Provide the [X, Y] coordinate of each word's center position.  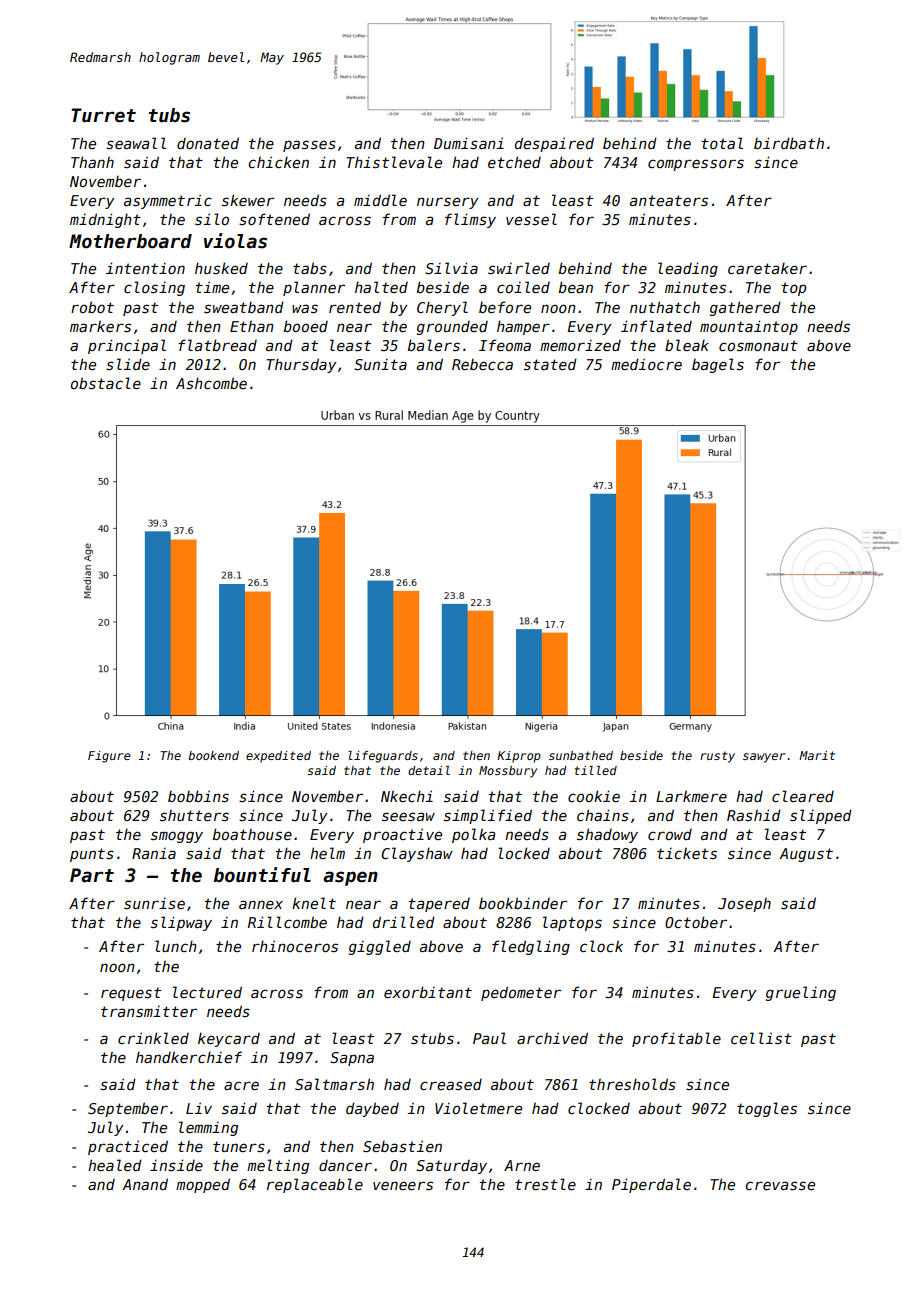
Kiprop [519, 757]
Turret [103, 115]
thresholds [632, 1084]
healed [115, 1165]
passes [309, 146]
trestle [545, 1184]
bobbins [198, 796]
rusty [717, 757]
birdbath [789, 143]
